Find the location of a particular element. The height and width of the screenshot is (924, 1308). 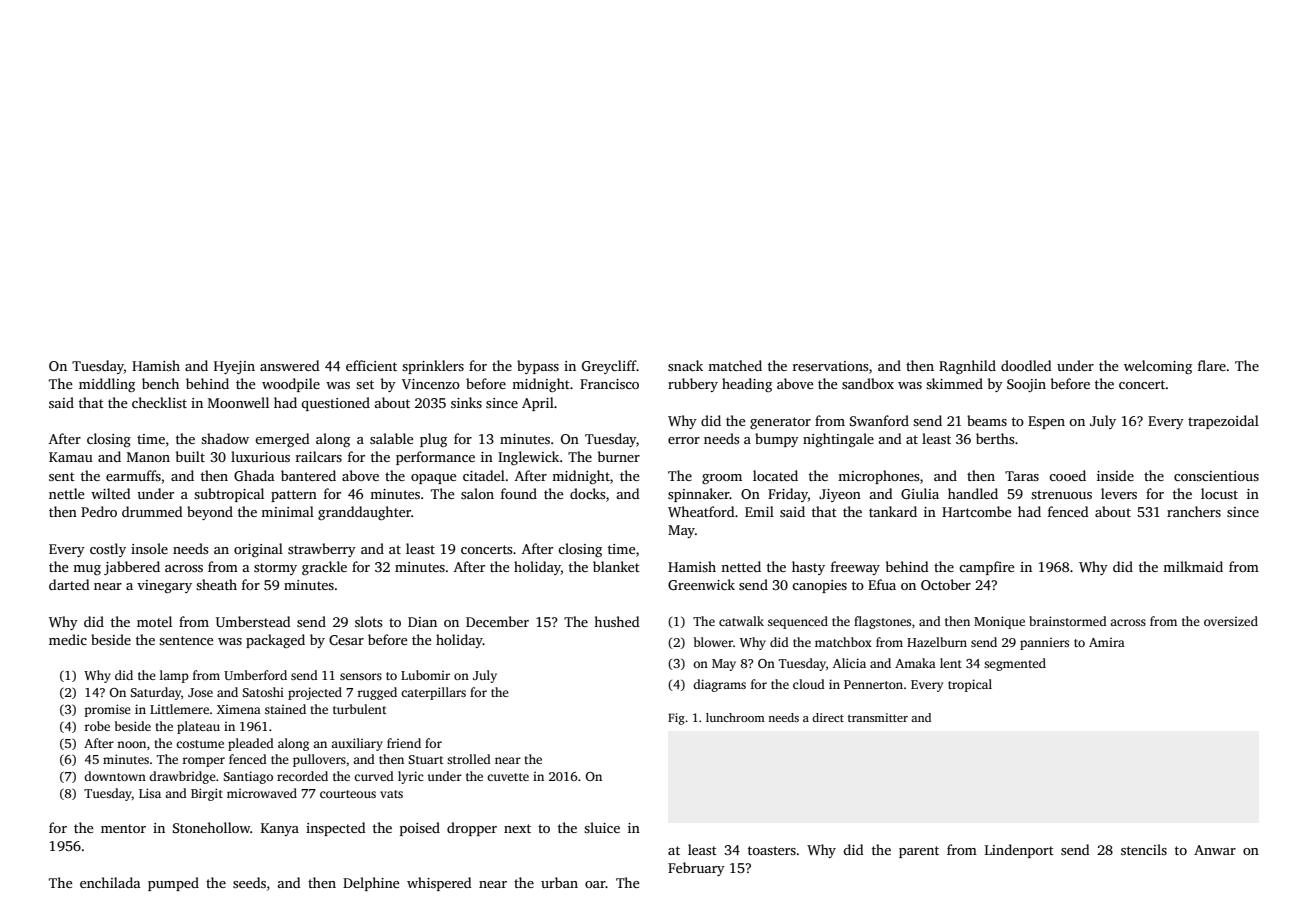

snack is located at coordinates (685, 365).
